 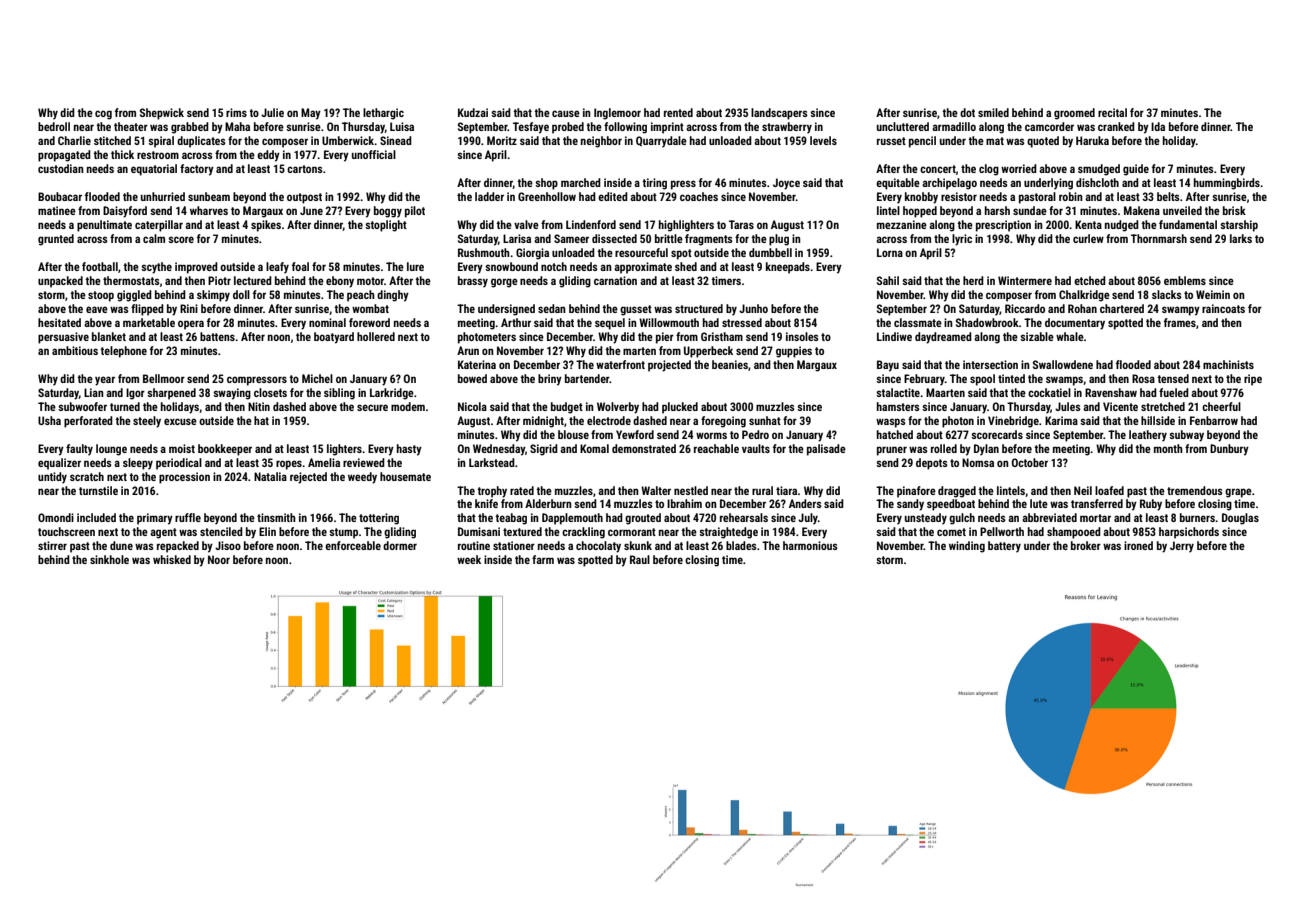 I want to click on outpost, so click(x=304, y=198).
